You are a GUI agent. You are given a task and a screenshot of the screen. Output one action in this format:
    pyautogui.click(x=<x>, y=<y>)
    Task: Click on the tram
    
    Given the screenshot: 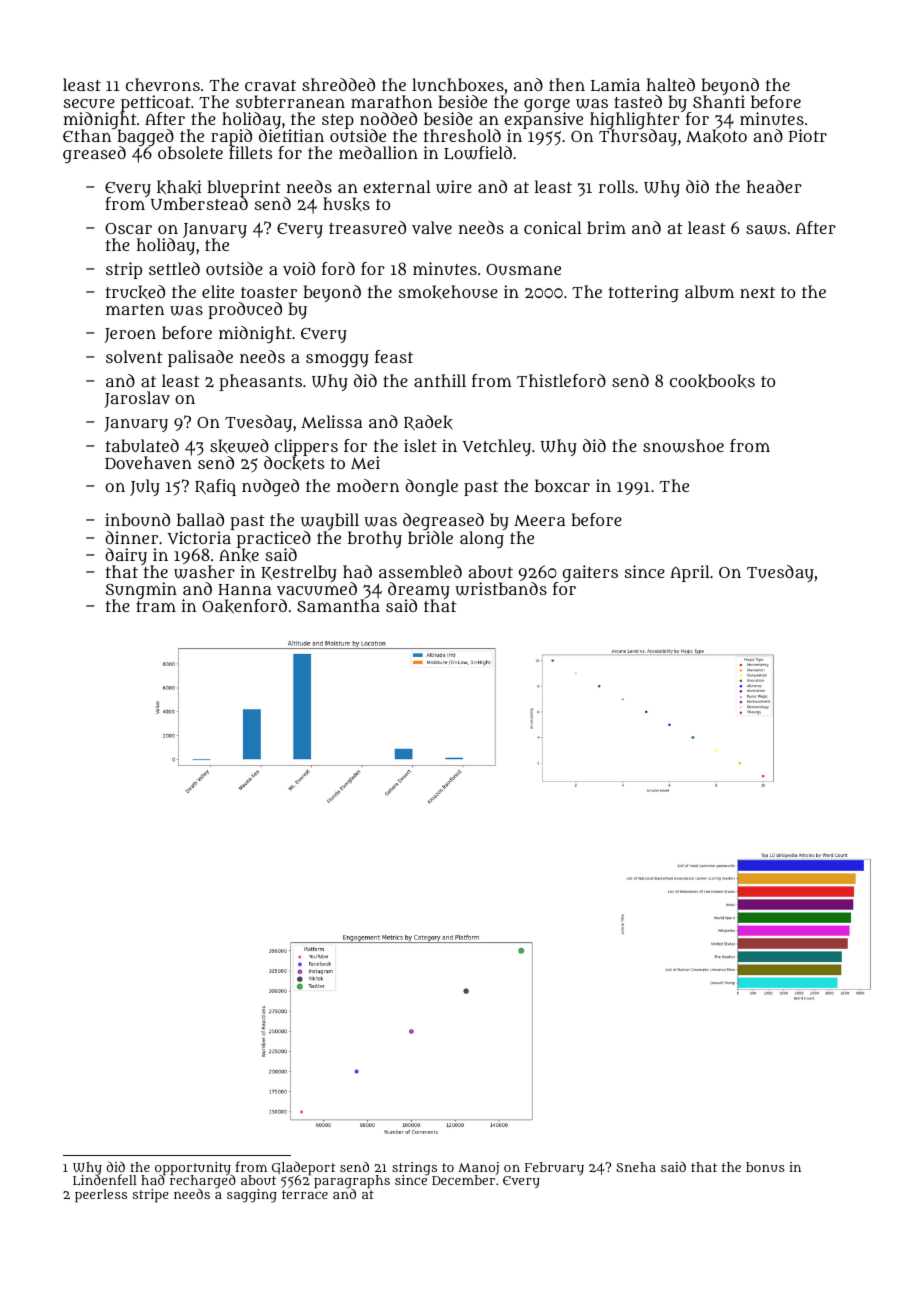 What is the action you would take?
    pyautogui.click(x=156, y=606)
